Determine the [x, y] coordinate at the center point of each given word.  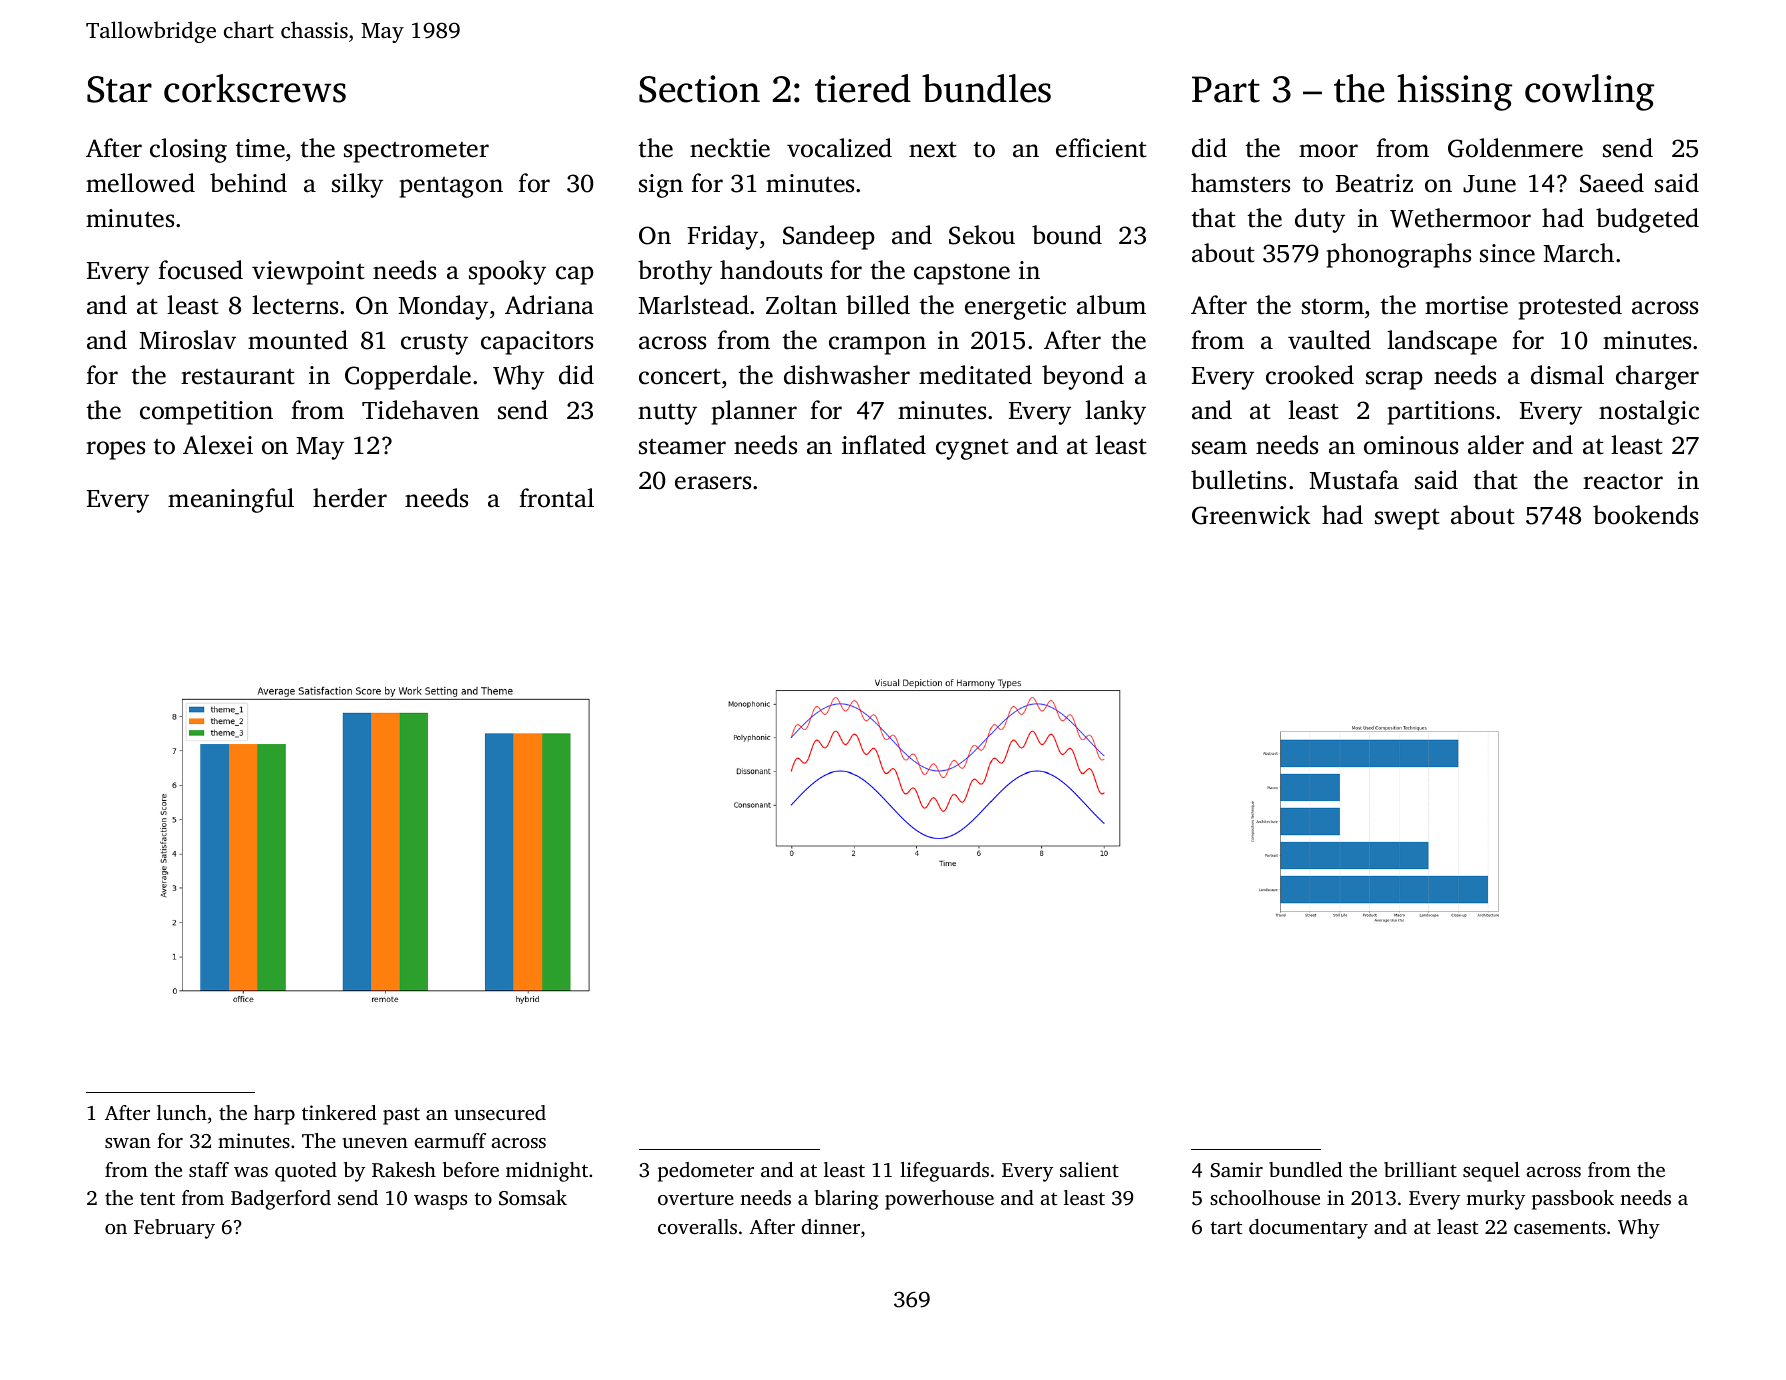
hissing [1454, 92]
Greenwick [1251, 515]
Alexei [218, 445]
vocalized [839, 148]
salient [1089, 1169]
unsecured [500, 1112]
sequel [1491, 1172]
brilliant [1420, 1169]
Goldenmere [1515, 148]
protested [1570, 307]
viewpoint [308, 273]
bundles [986, 88]
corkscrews [255, 88]
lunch [182, 1112]
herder [350, 498]
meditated [975, 375]
